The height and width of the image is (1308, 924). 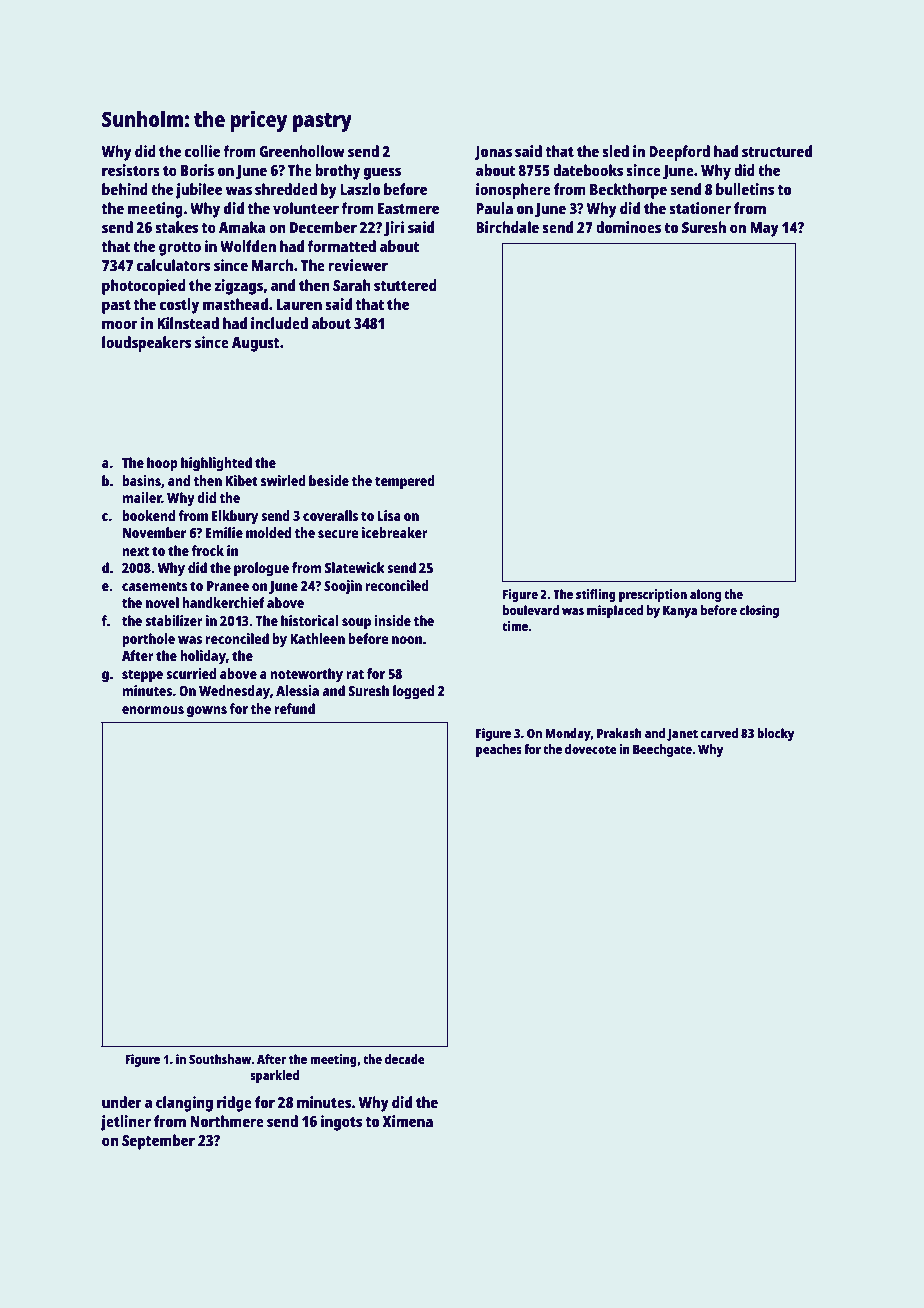 What do you see at coordinates (158, 1142) in the image?
I see `September` at bounding box center [158, 1142].
